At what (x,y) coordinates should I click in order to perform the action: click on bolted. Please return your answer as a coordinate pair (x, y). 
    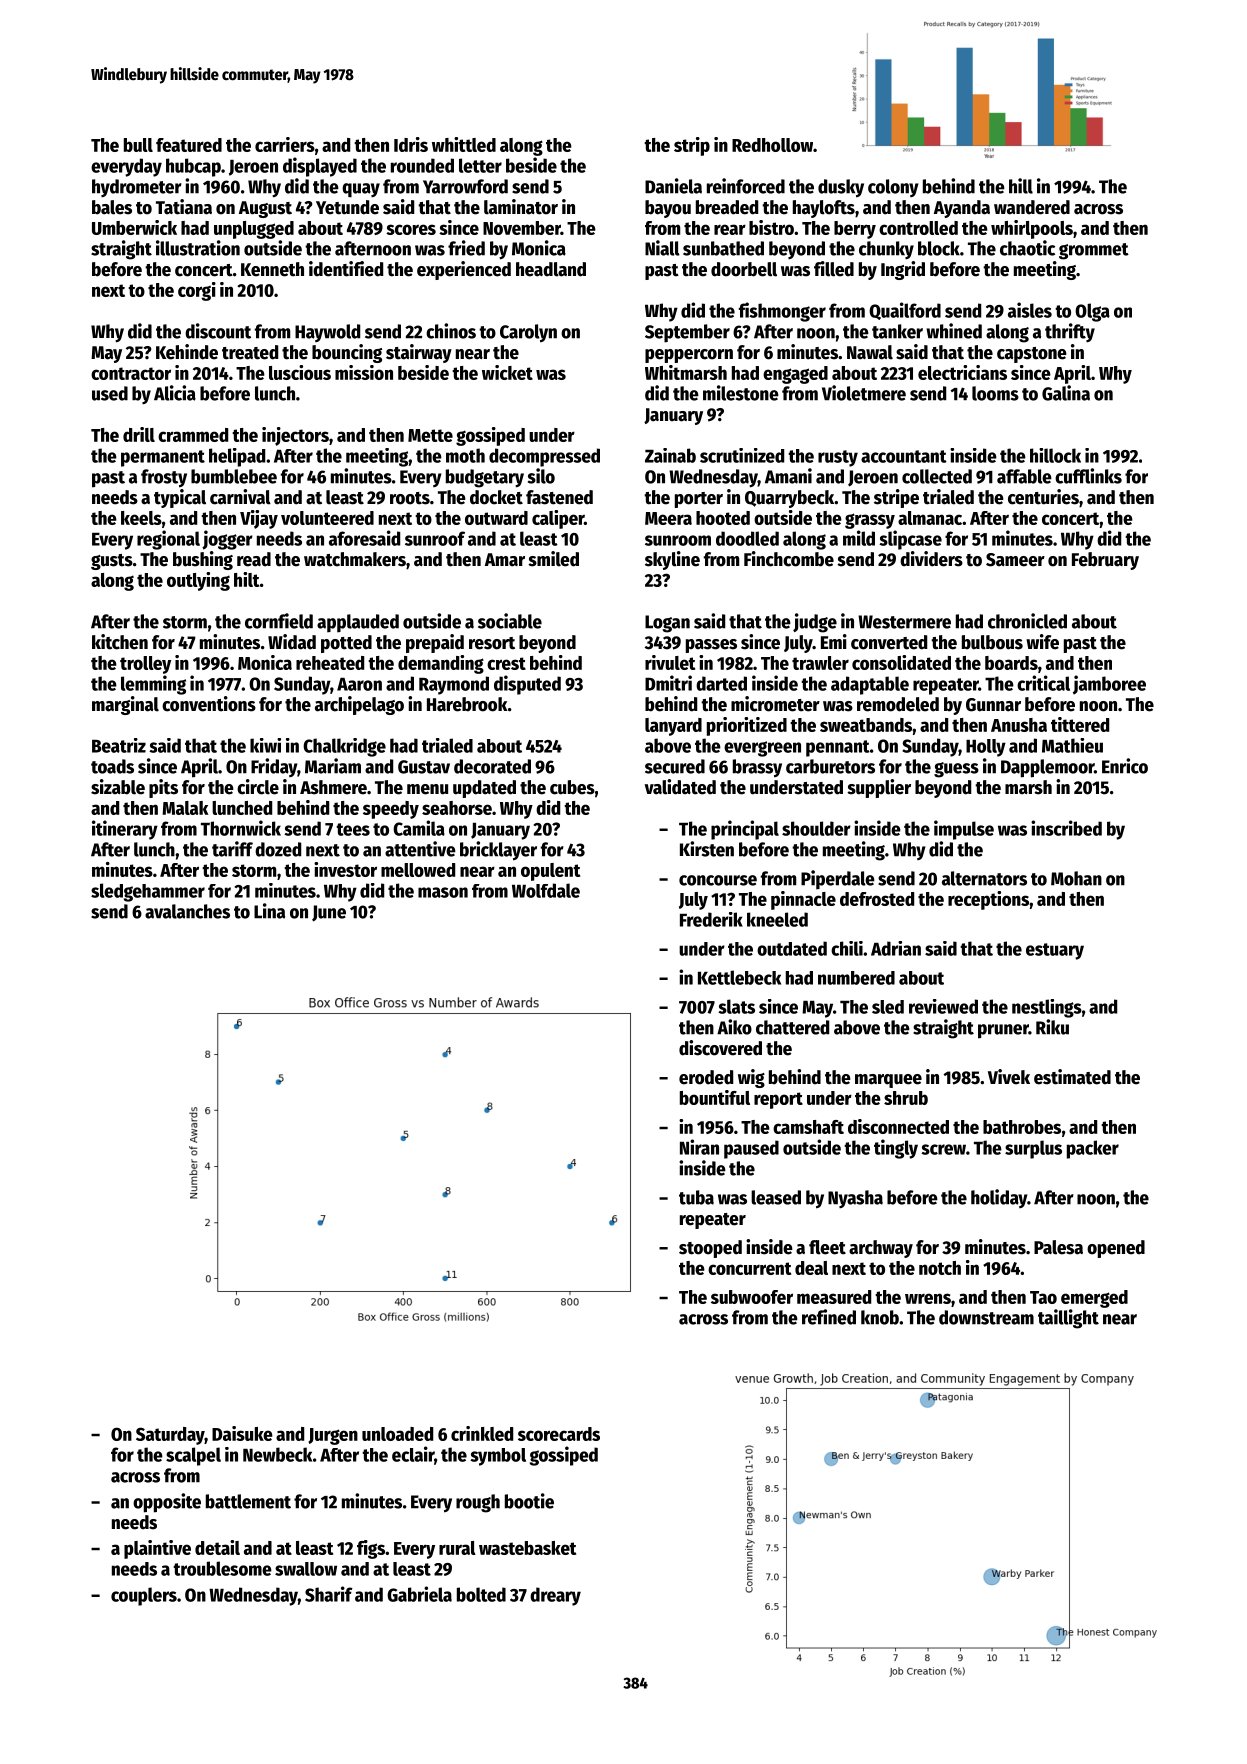
    Looking at the image, I should click on (481, 1594).
